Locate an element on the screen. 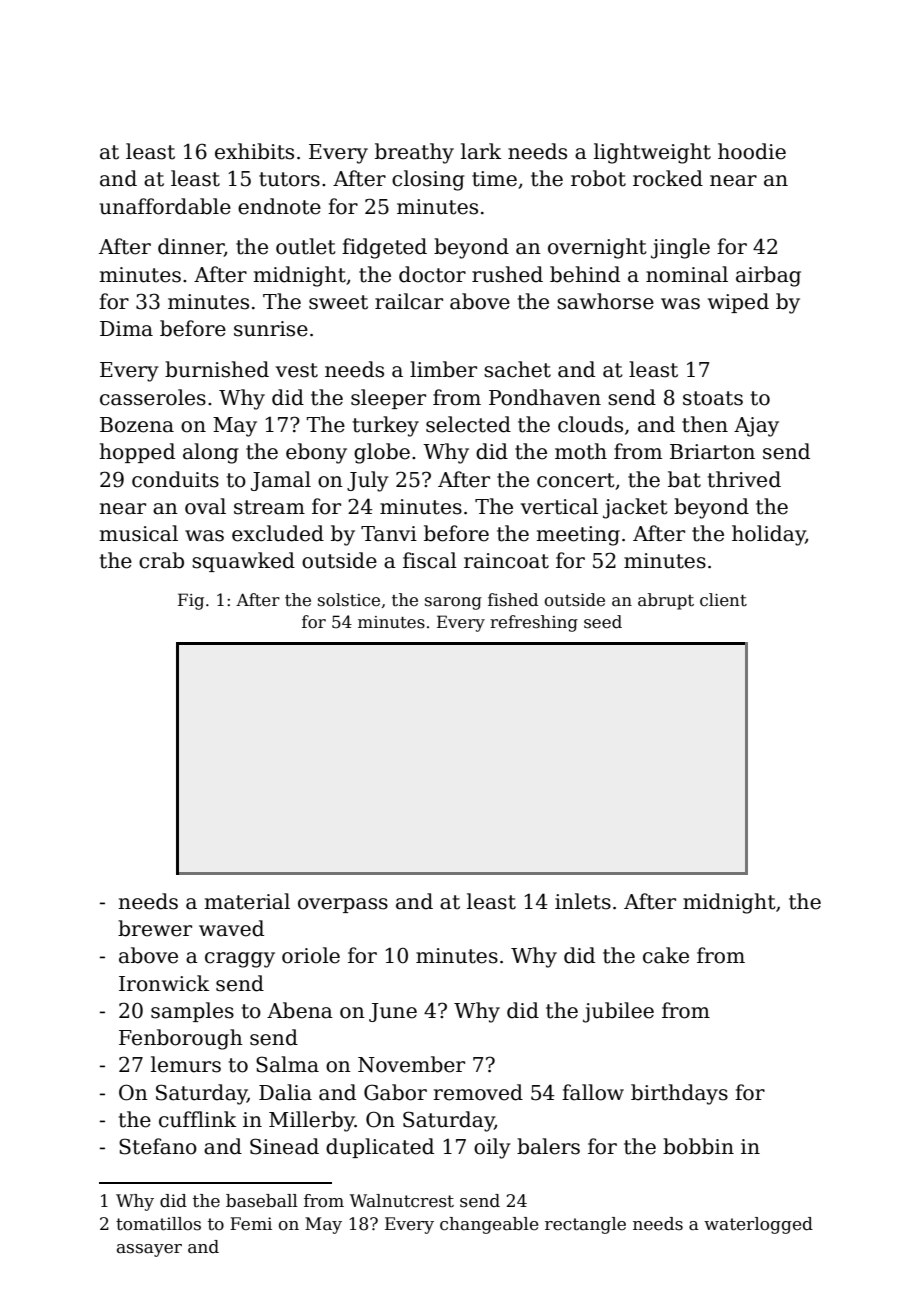 Image resolution: width=924 pixels, height=1311 pixels. lark is located at coordinates (481, 151).
